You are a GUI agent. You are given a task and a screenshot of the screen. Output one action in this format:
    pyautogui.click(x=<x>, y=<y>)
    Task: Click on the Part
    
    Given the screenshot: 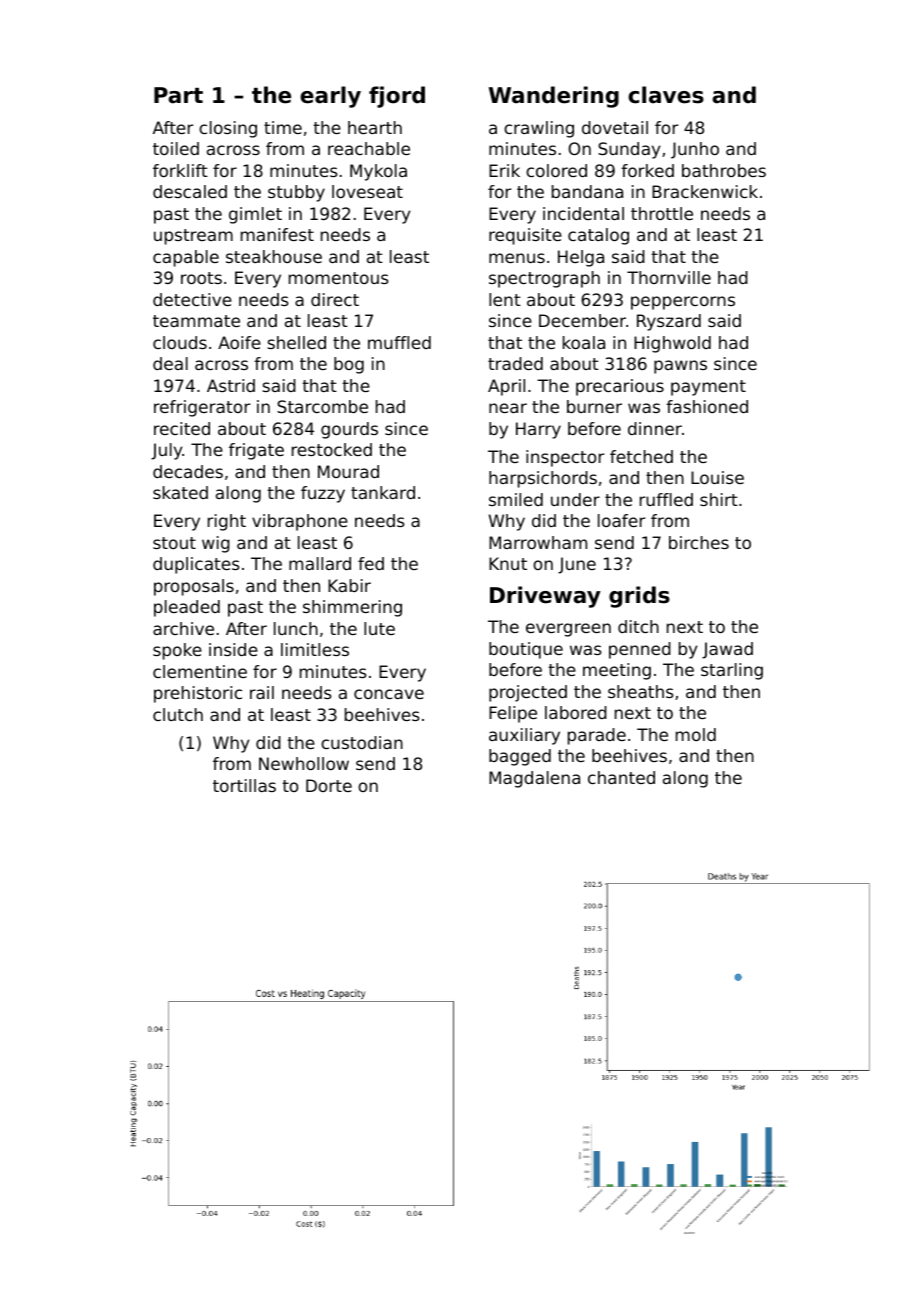 What is the action you would take?
    pyautogui.click(x=178, y=95)
